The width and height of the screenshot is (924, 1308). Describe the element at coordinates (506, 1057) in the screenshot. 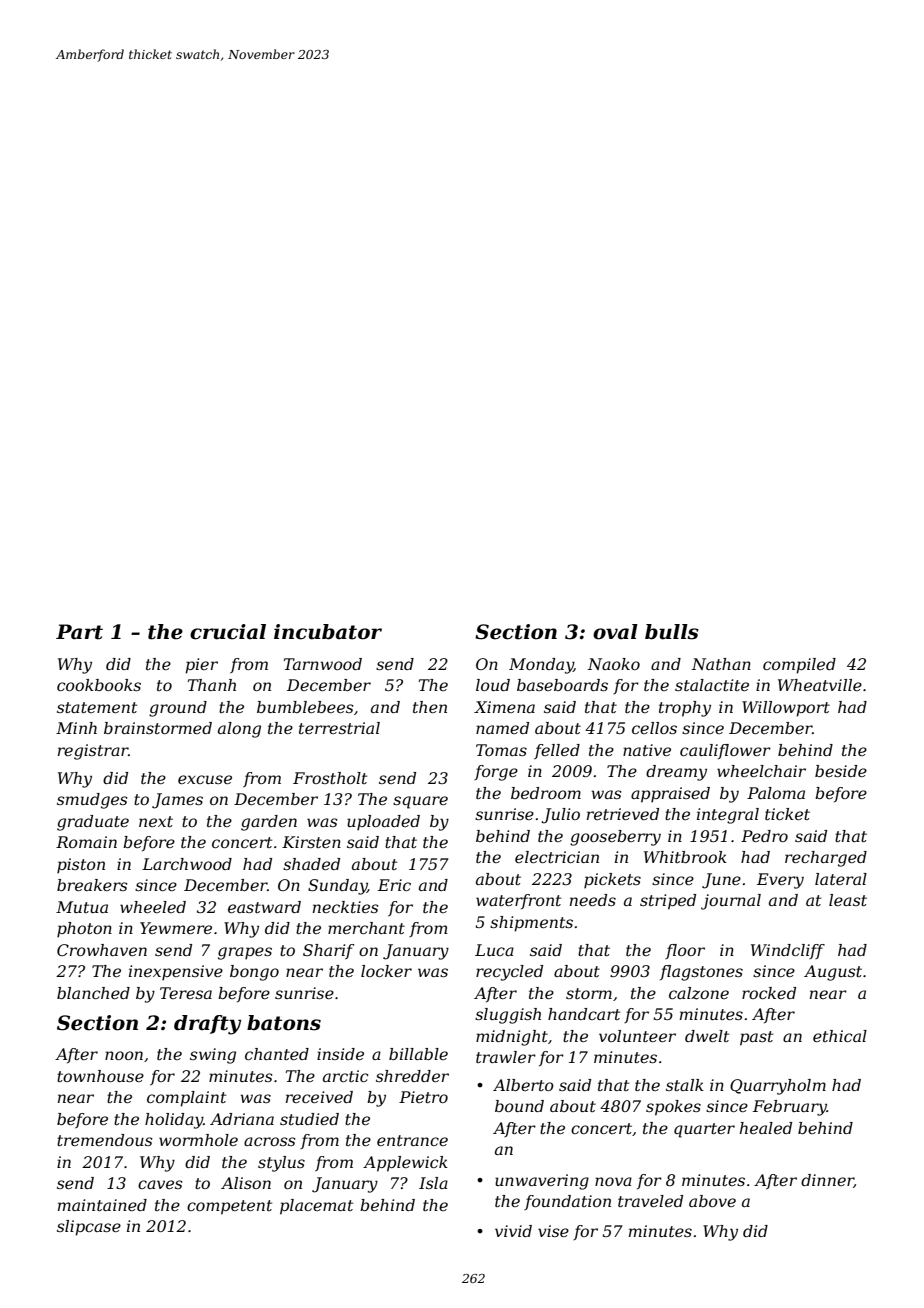

I see `trawler` at that location.
